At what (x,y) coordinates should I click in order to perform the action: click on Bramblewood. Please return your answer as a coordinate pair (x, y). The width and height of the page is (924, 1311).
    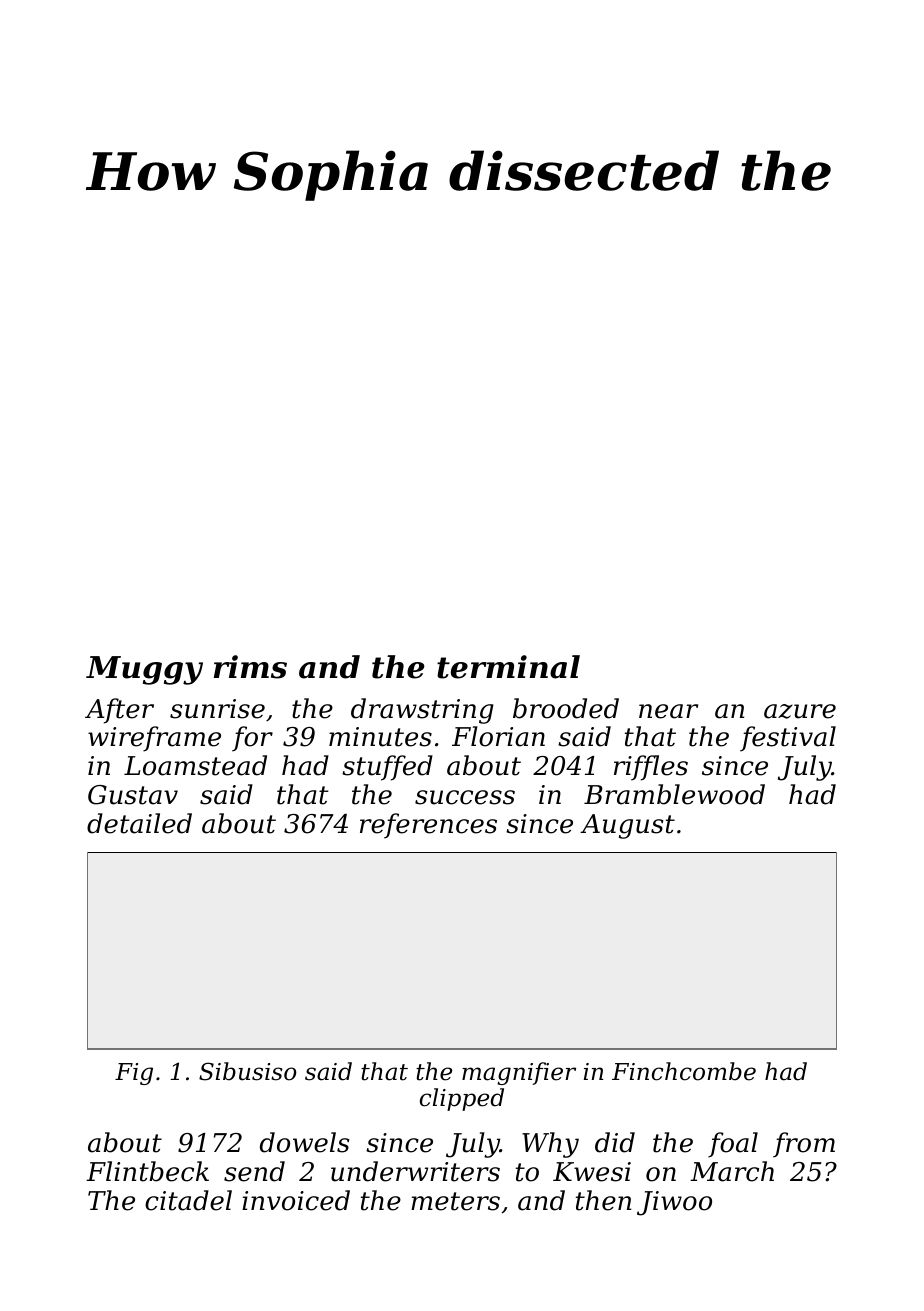
    Looking at the image, I should click on (674, 794).
